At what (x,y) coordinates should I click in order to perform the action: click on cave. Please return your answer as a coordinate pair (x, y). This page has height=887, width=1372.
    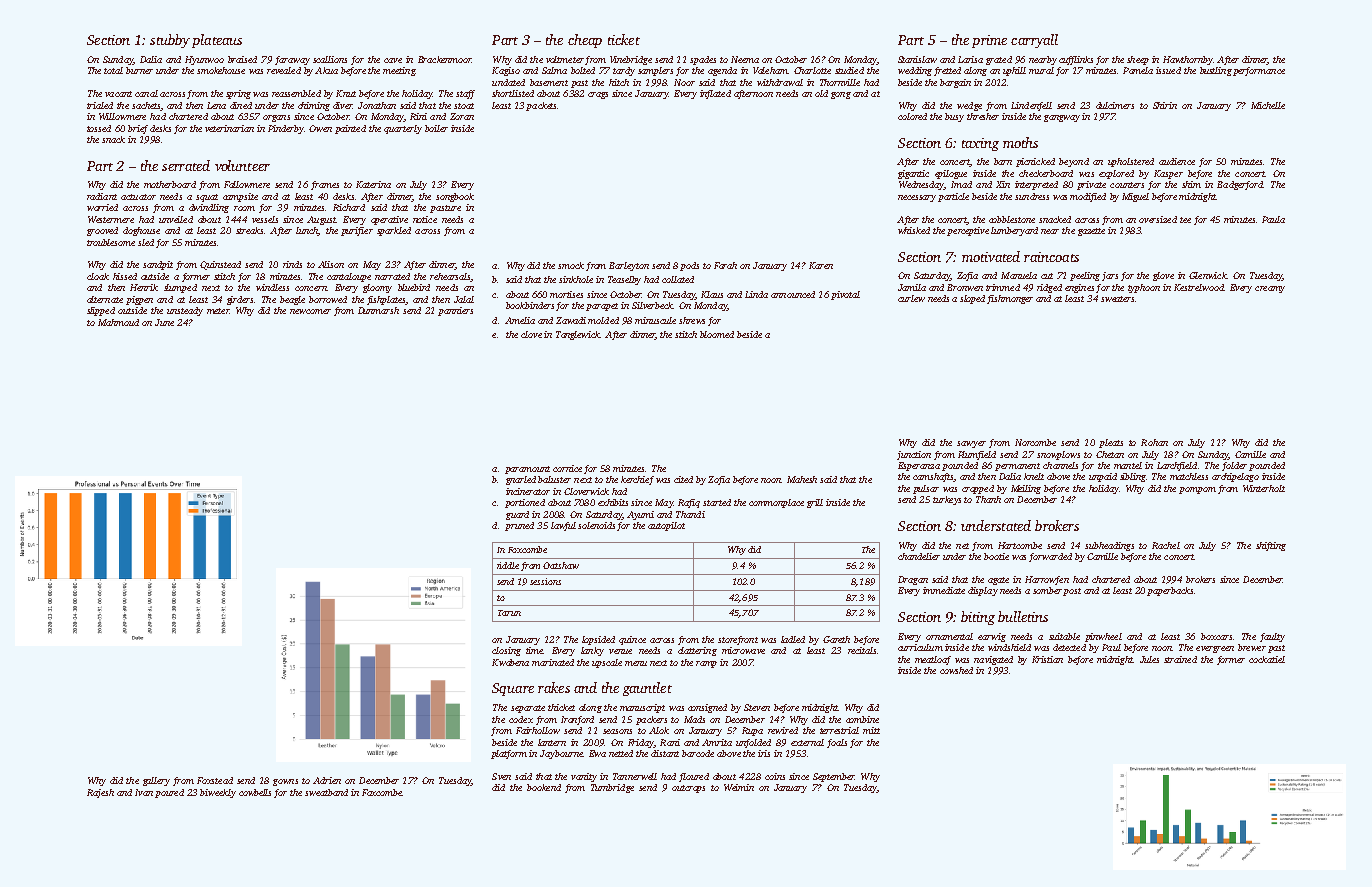
    Looking at the image, I should click on (393, 60).
